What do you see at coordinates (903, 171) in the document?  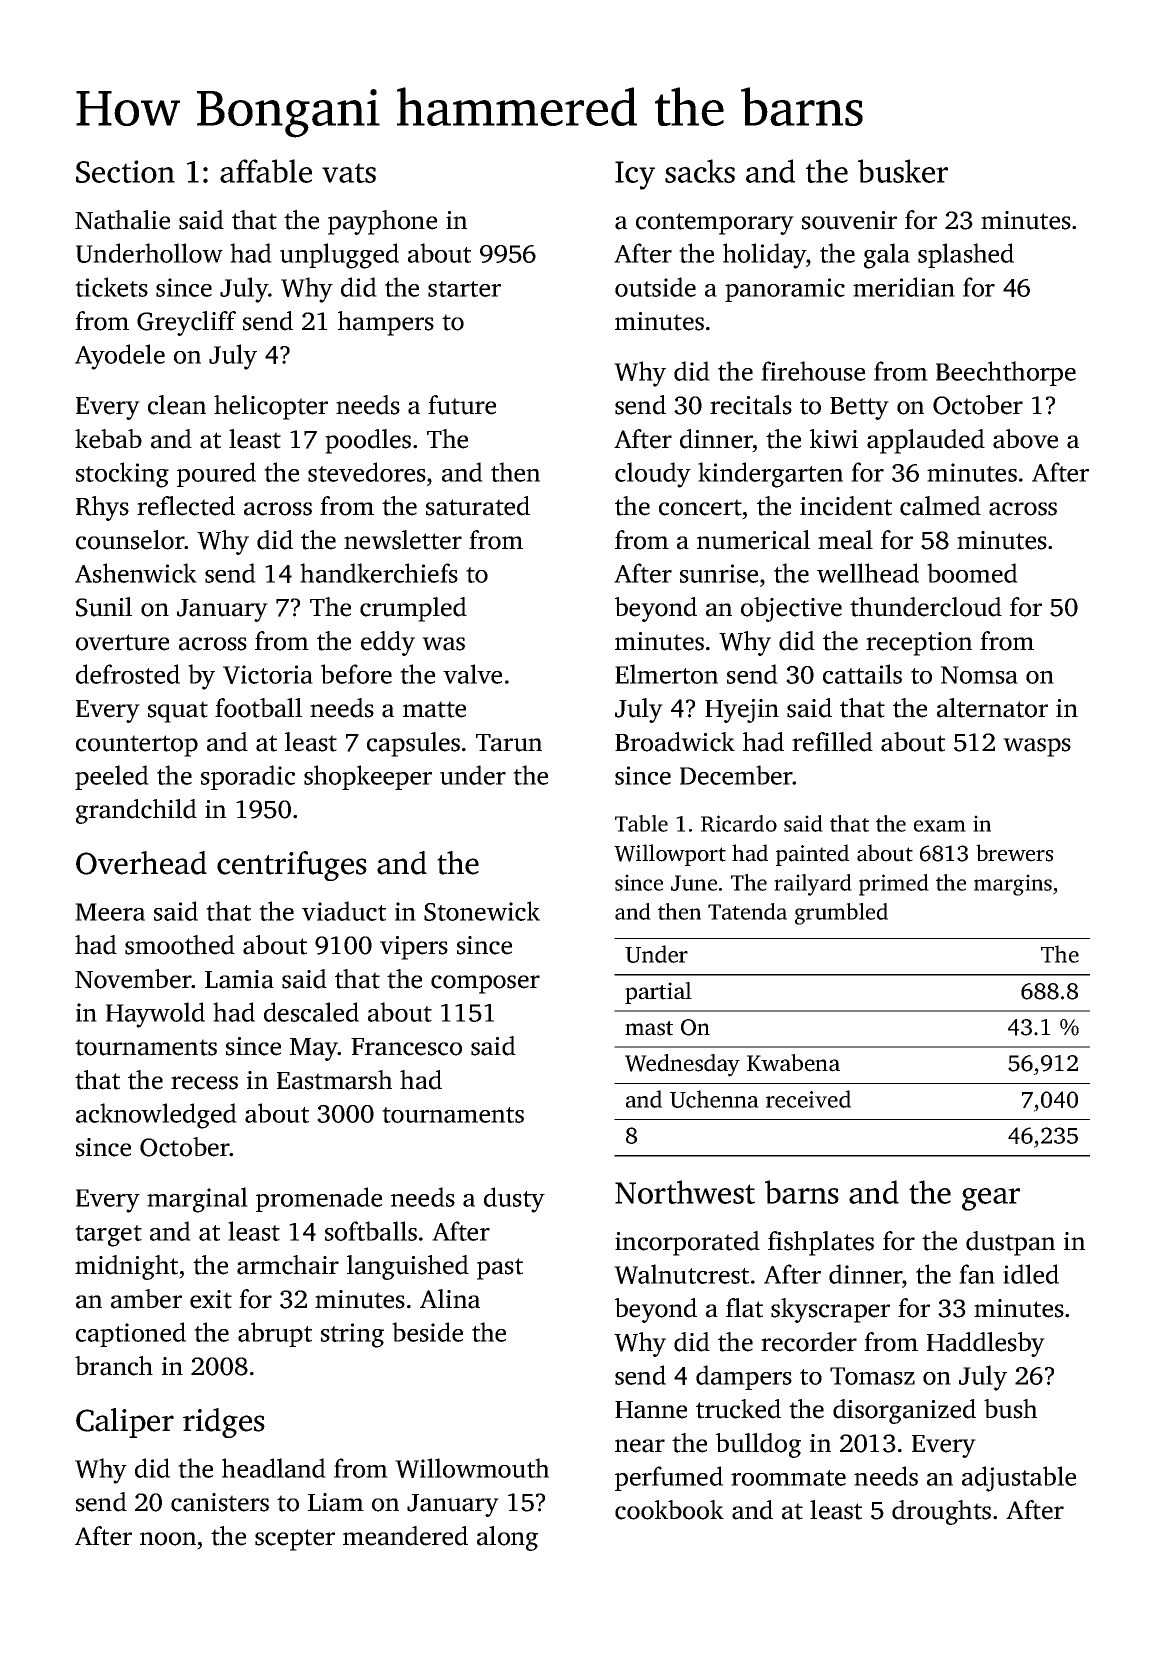 I see `busker` at bounding box center [903, 171].
